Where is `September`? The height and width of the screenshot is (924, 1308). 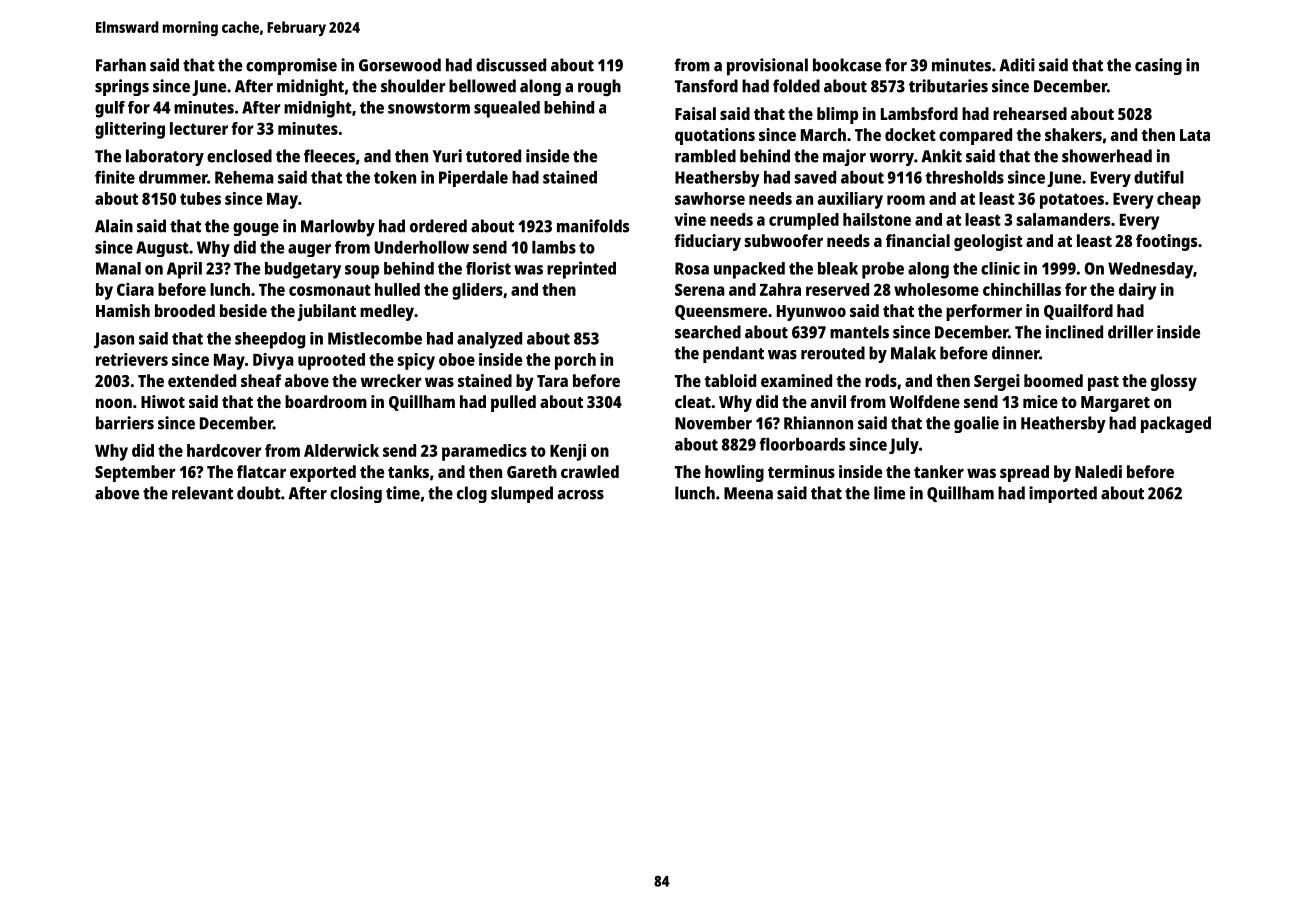 September is located at coordinates (135, 473).
